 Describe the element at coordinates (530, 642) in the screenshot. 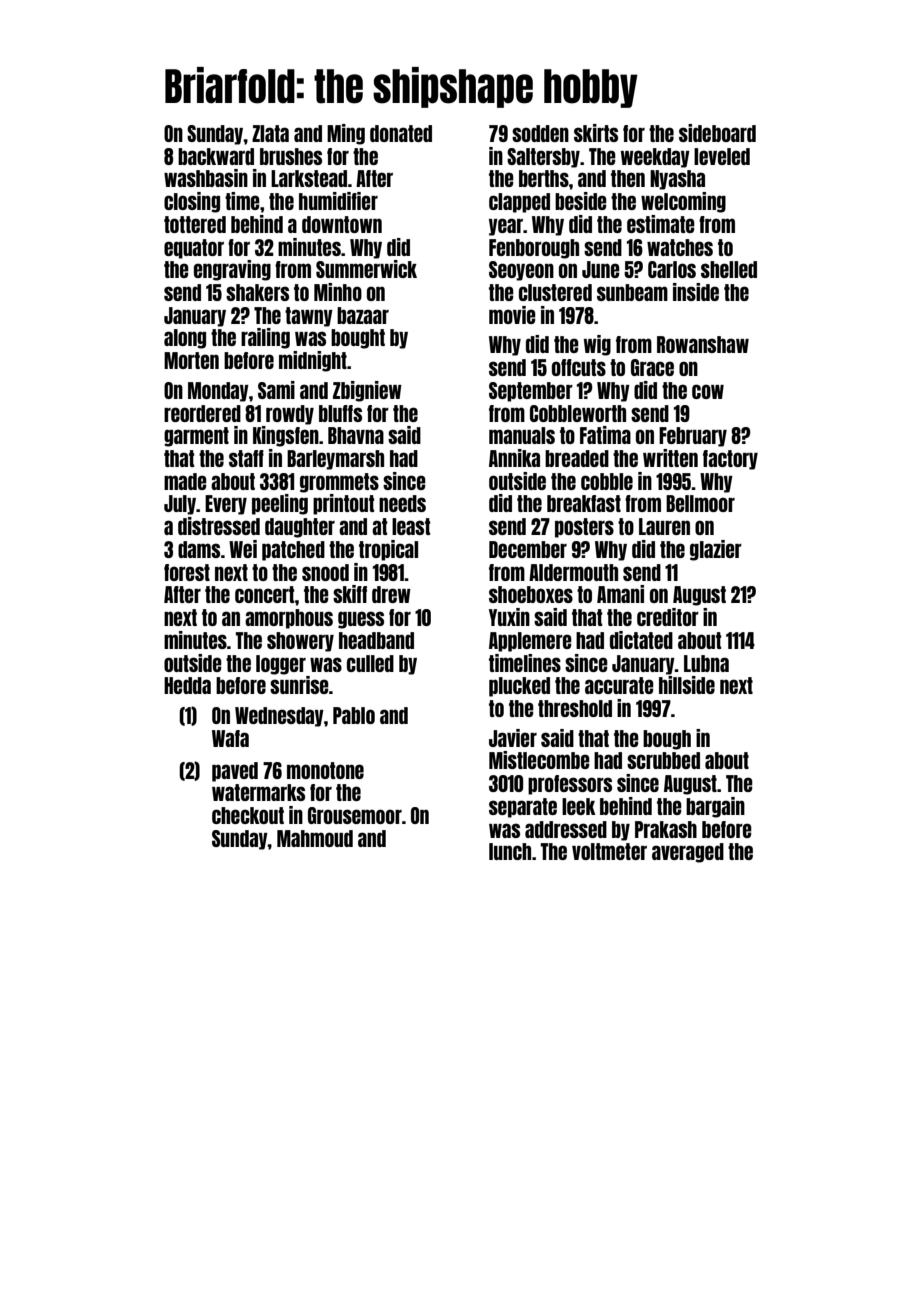

I see `Applemere` at that location.
